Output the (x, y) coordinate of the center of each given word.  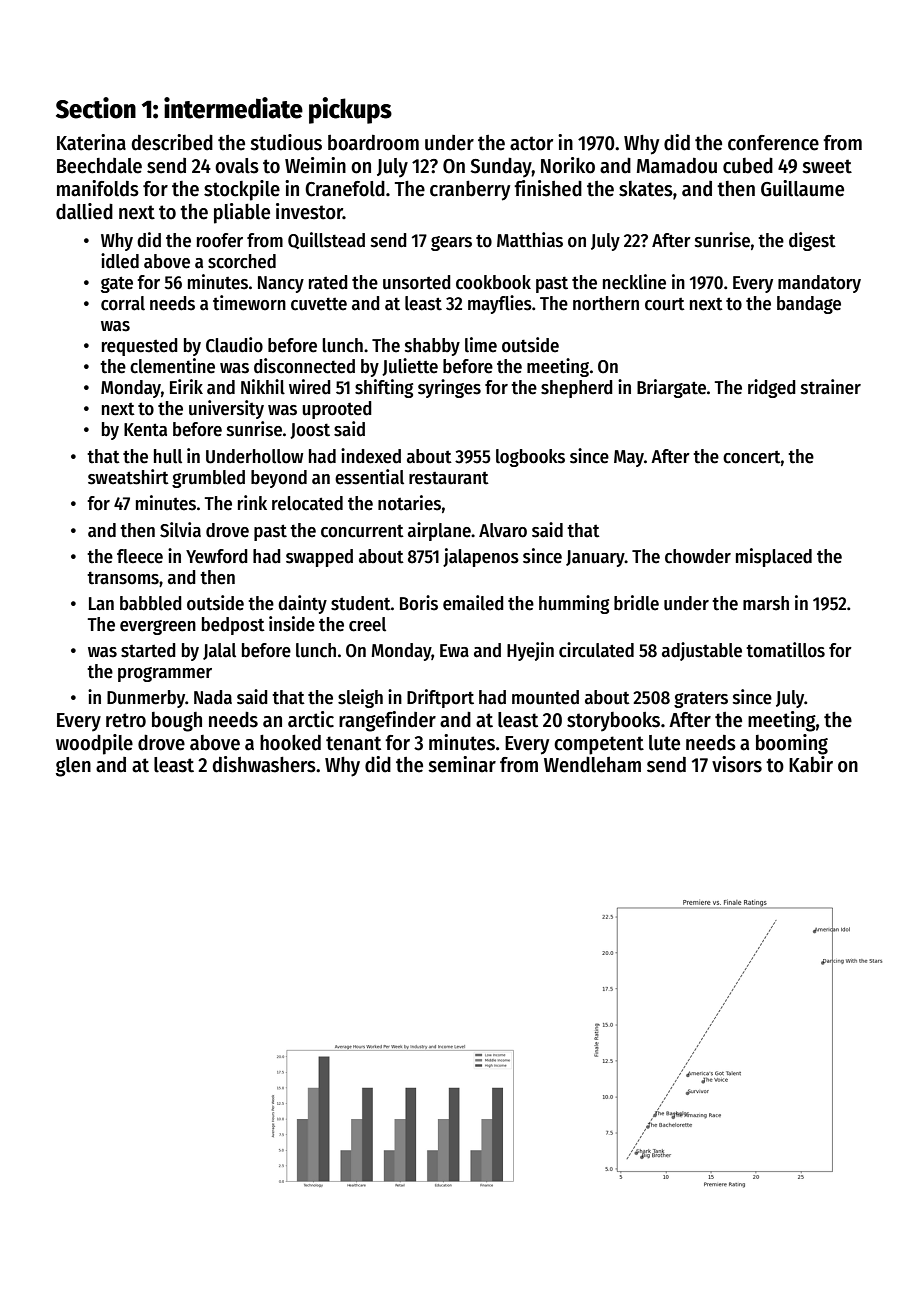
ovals (237, 166)
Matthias (530, 240)
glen (73, 767)
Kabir (811, 764)
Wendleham (592, 764)
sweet (827, 166)
